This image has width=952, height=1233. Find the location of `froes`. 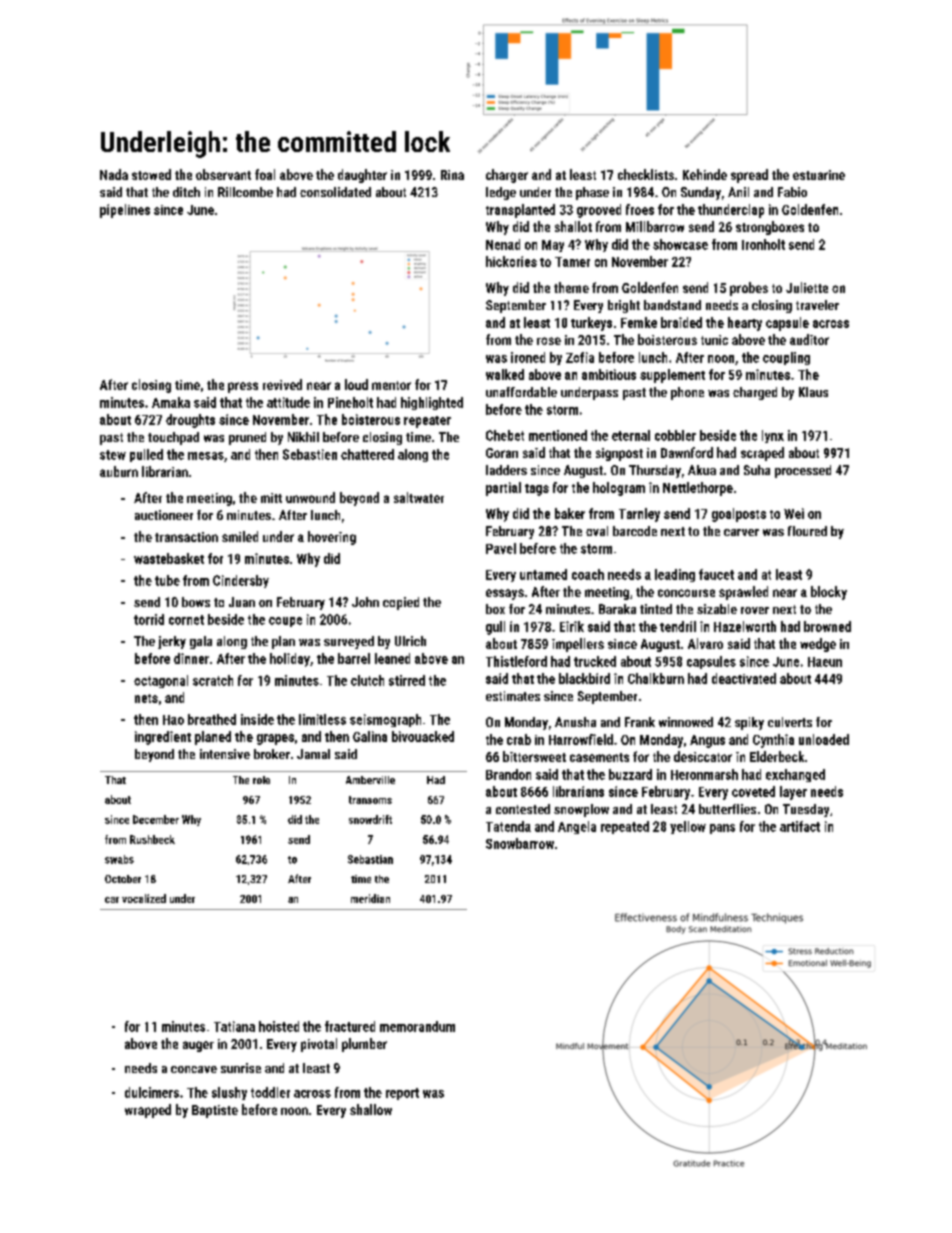

froes is located at coordinates (640, 209).
